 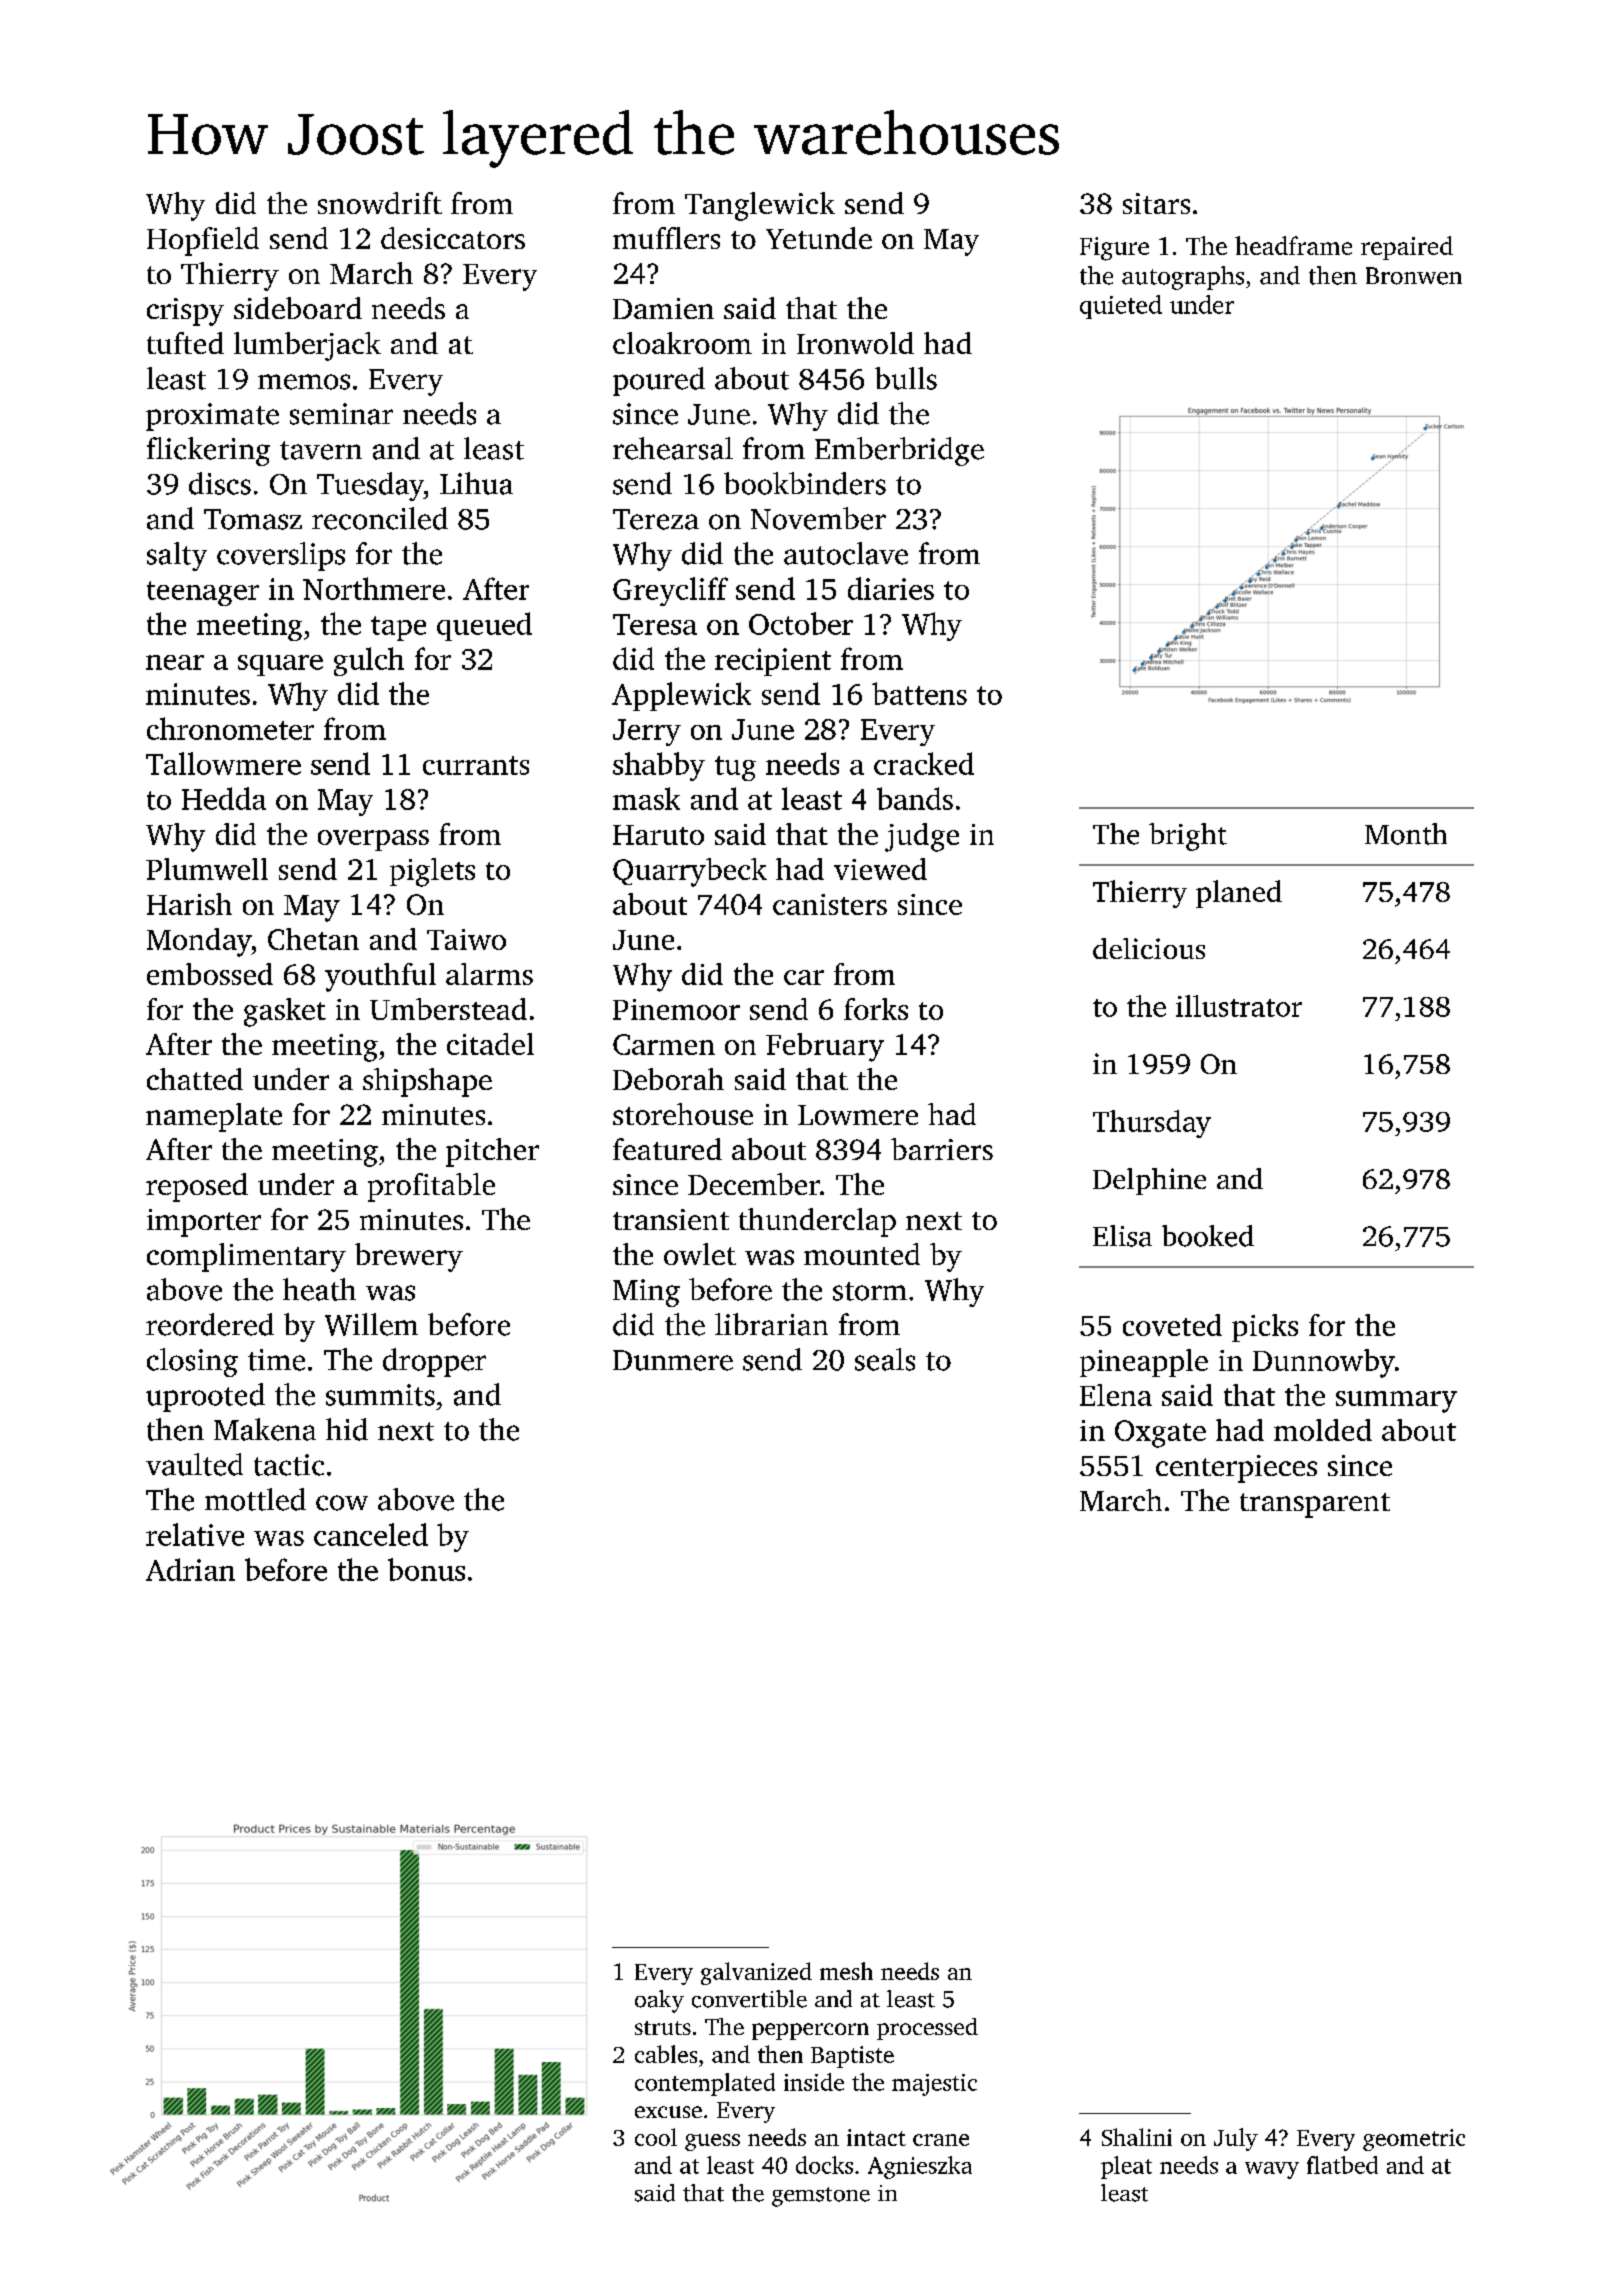 I want to click on headframe, so click(x=1293, y=245).
